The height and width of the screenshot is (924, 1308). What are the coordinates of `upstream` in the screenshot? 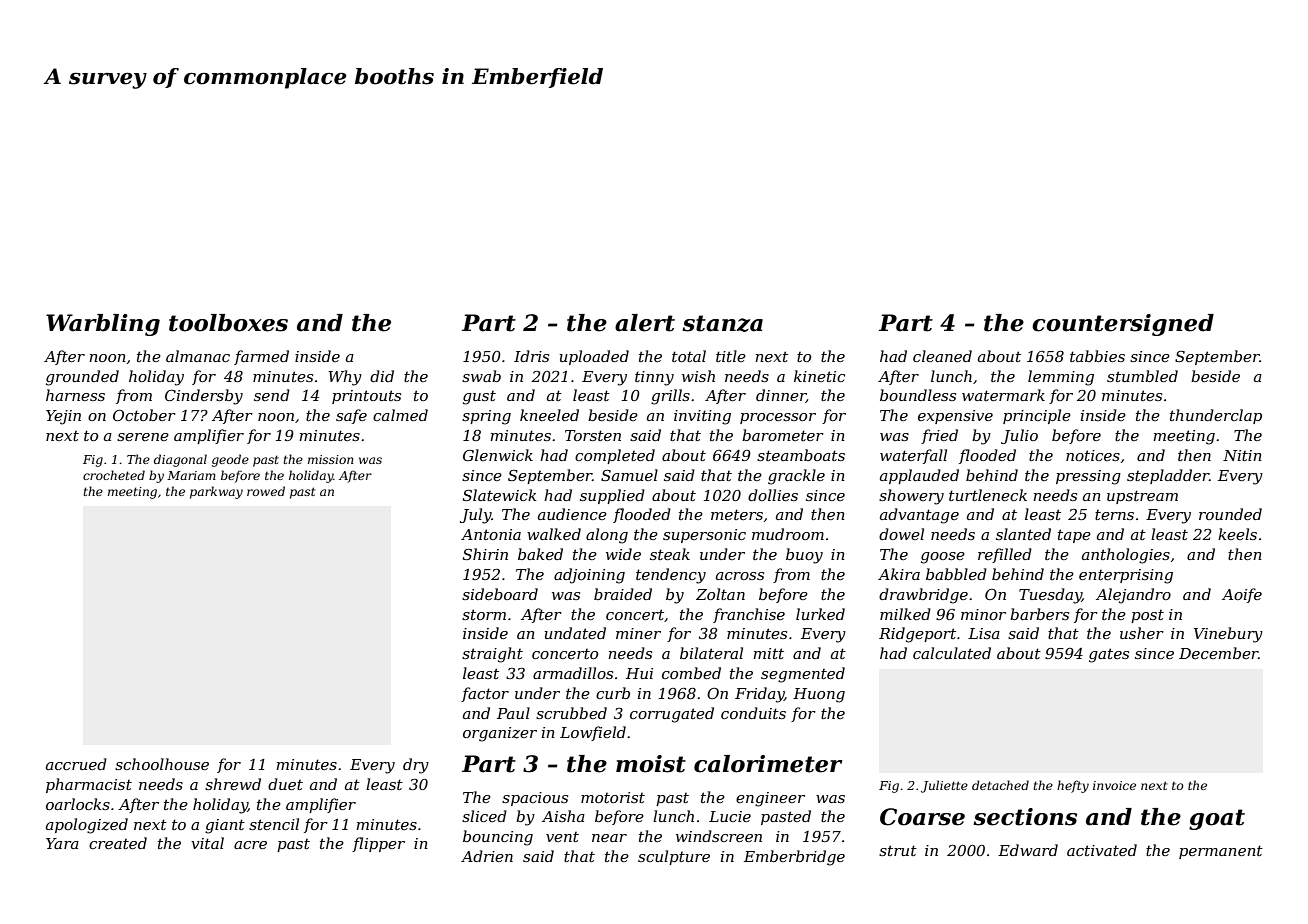 It's located at (1142, 497).
